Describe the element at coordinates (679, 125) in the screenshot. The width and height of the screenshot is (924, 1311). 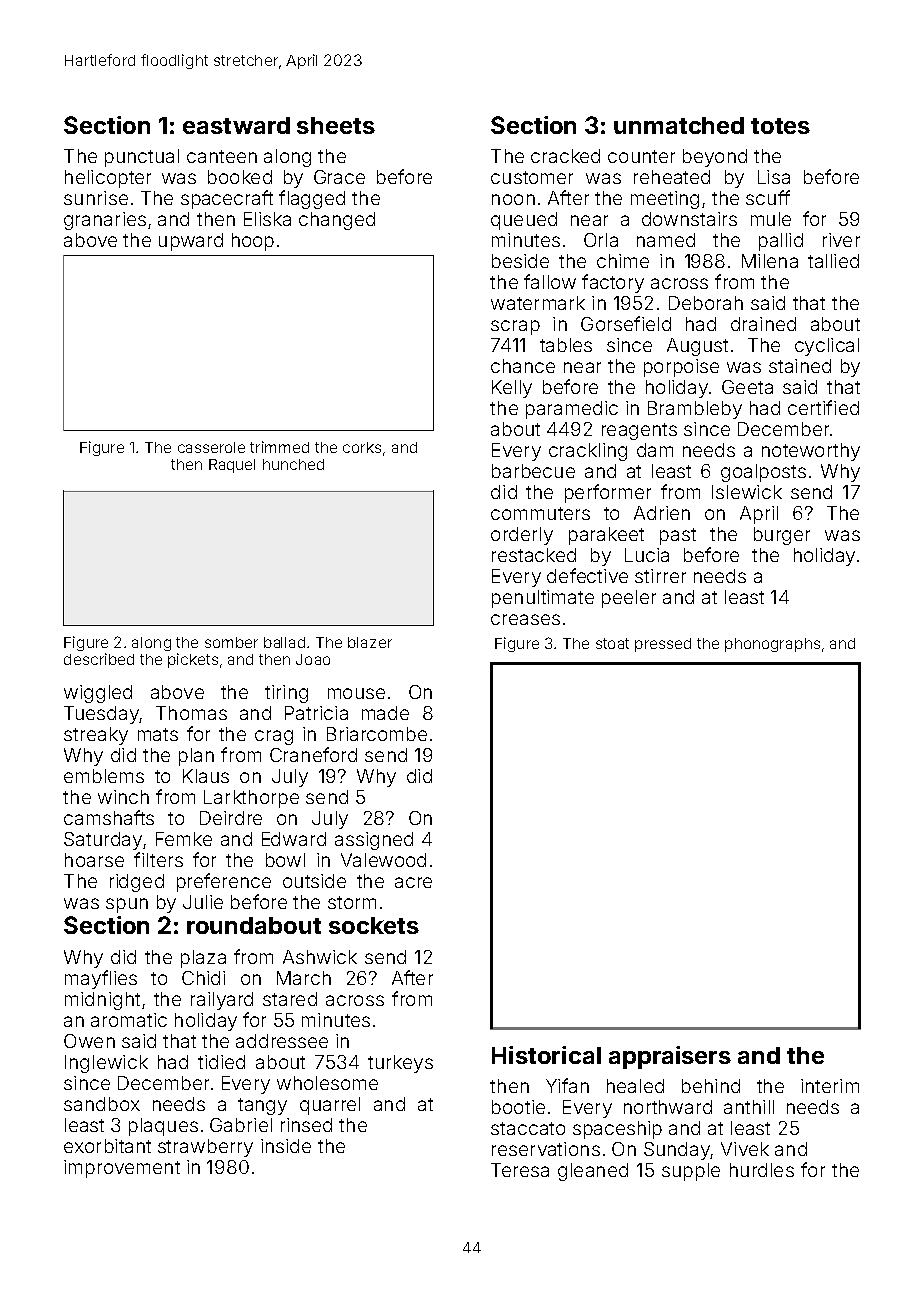
I see `unmatched` at that location.
